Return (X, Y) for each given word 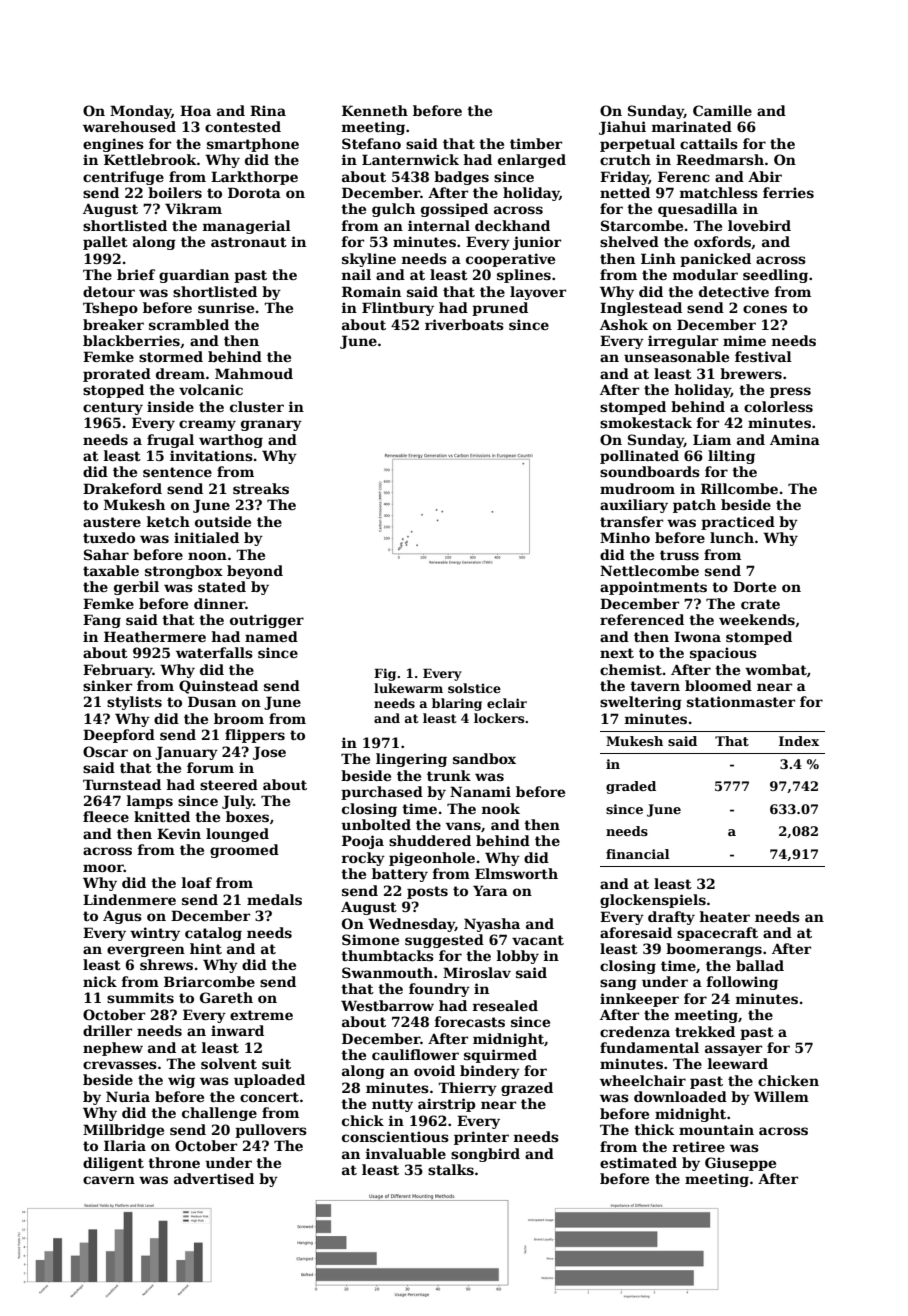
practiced (738, 523)
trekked (705, 1031)
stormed (171, 356)
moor (103, 868)
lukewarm (408, 688)
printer (481, 1138)
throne (174, 1162)
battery (400, 875)
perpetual (637, 145)
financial (638, 854)
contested (243, 126)
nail (356, 274)
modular (705, 274)
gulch (393, 210)
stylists (134, 703)
